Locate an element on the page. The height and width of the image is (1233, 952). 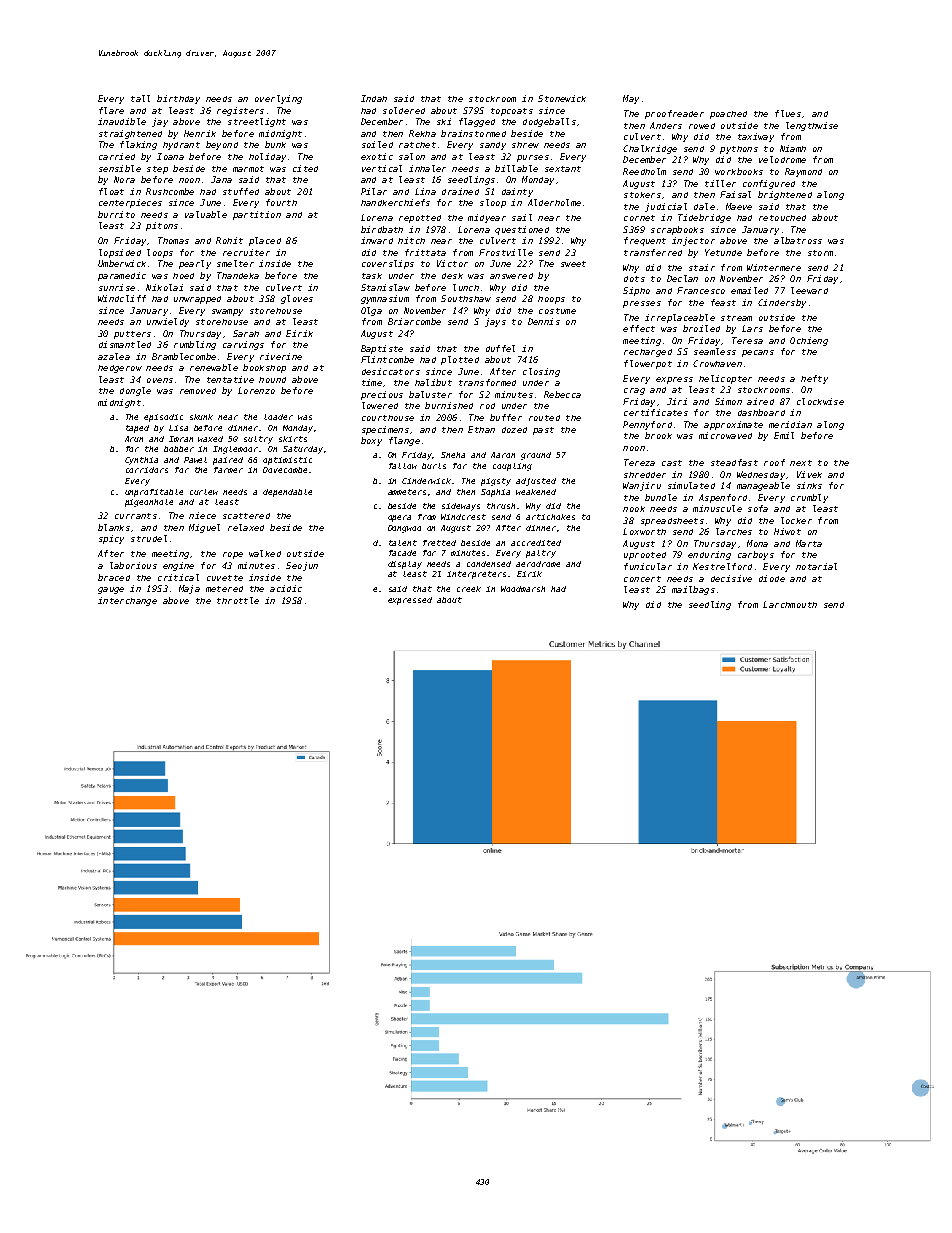
Niamh is located at coordinates (793, 148).
